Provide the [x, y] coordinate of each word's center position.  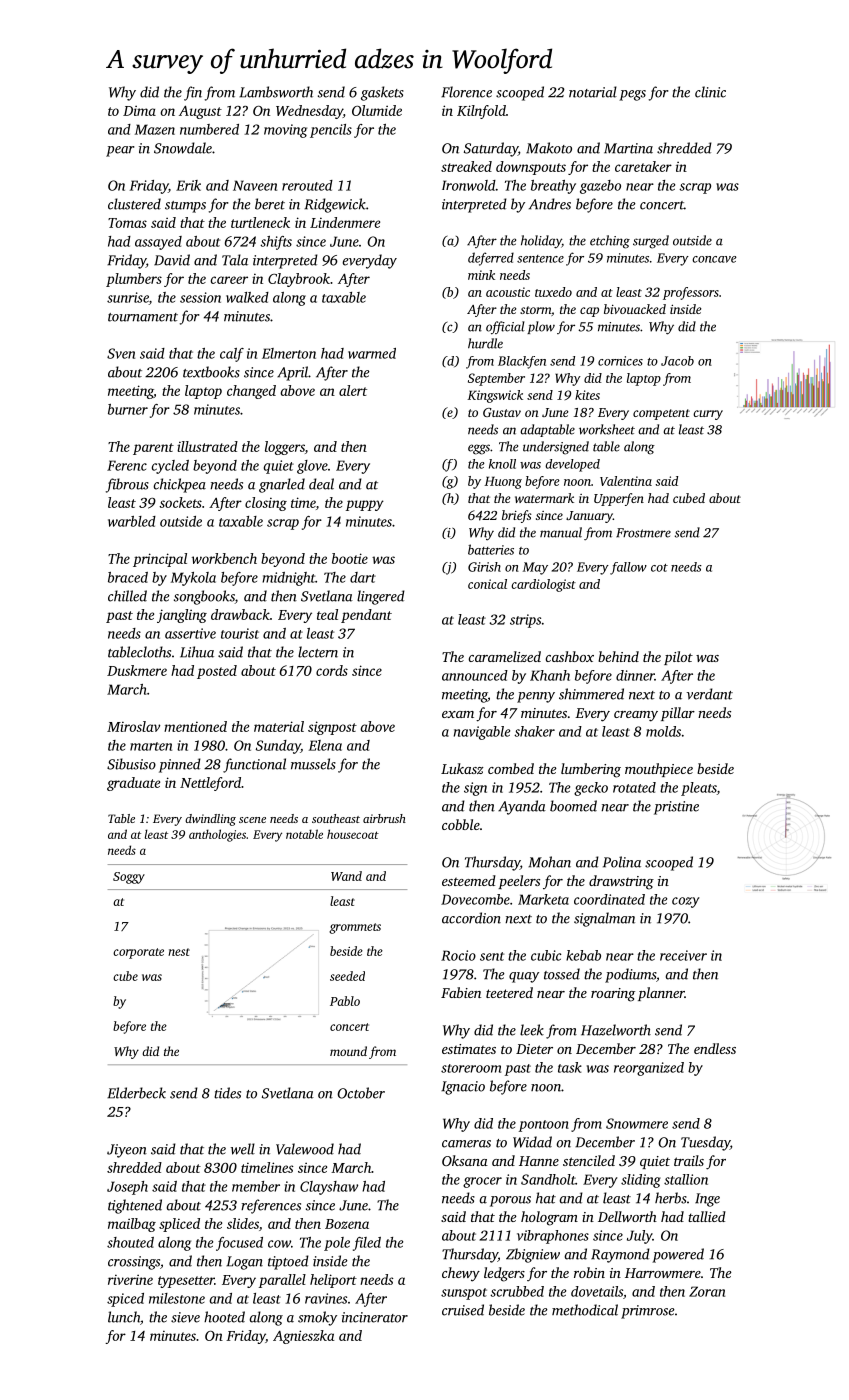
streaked [466, 166]
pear [120, 151]
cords [332, 670]
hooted [224, 1317]
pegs [632, 95]
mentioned [195, 726]
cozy [686, 902]
